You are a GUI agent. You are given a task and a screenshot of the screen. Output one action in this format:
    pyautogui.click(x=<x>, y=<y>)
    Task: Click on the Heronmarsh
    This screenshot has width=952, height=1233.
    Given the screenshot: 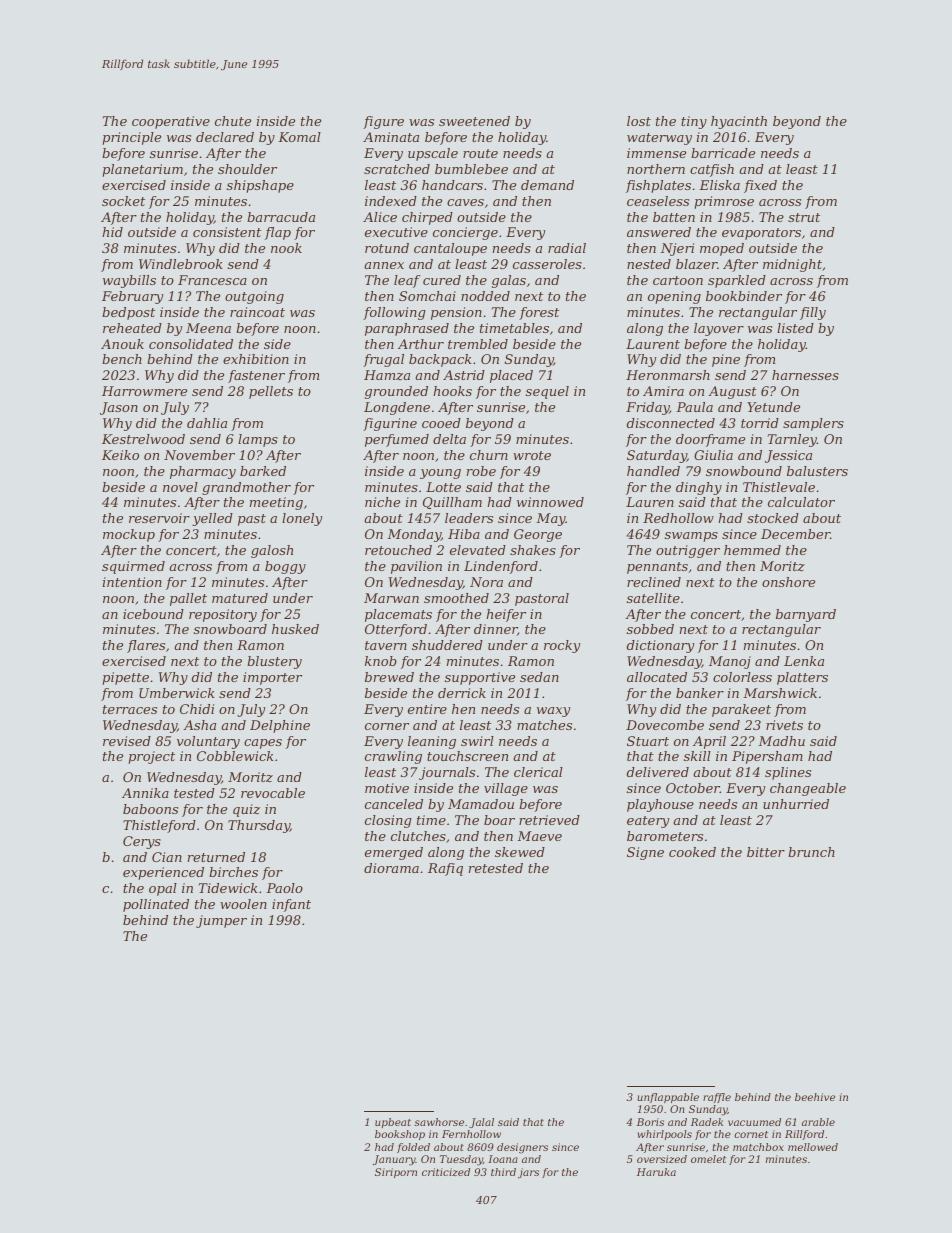 What is the action you would take?
    pyautogui.click(x=668, y=375)
